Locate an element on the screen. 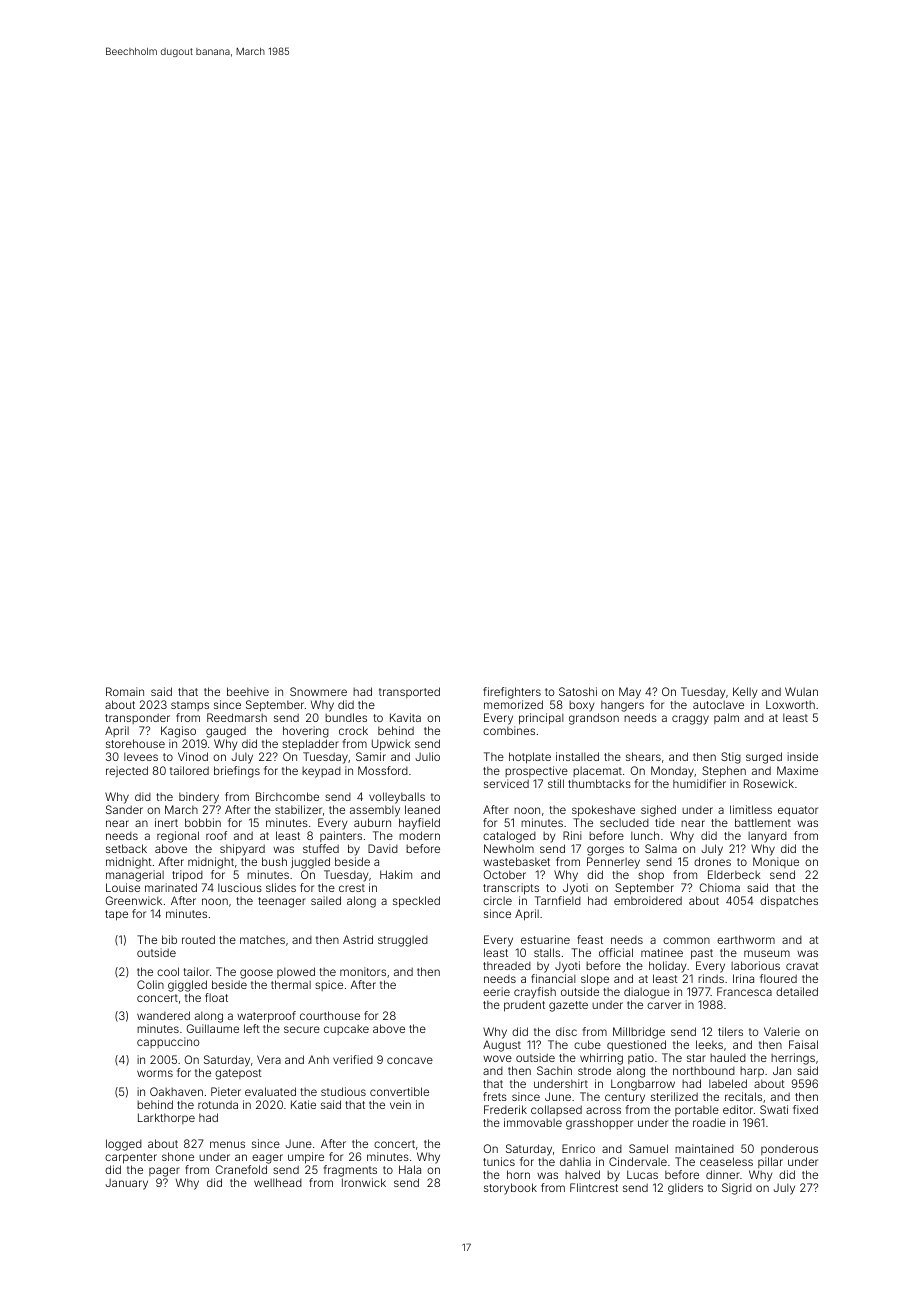 The height and width of the screenshot is (1308, 924). common is located at coordinates (686, 940).
